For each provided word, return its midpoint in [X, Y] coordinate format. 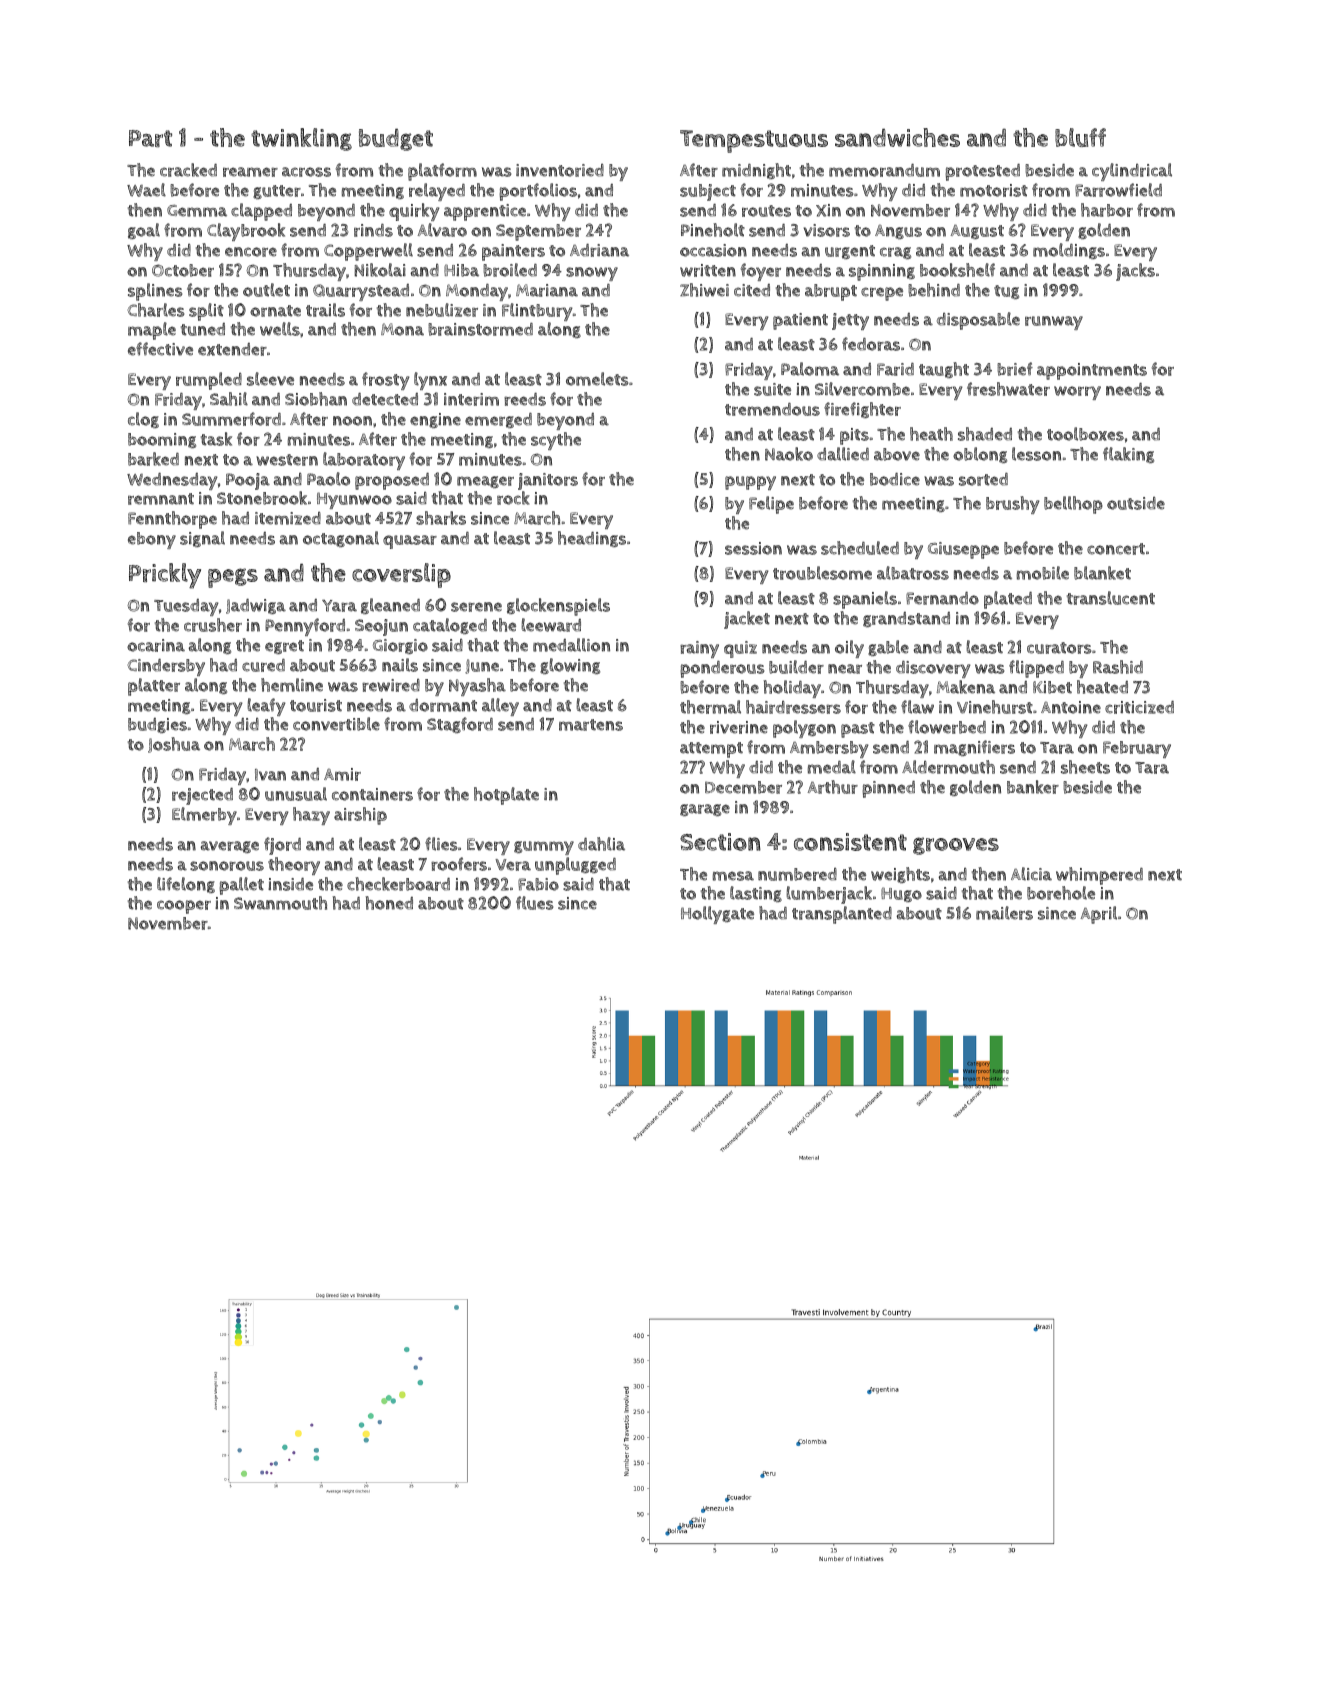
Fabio [538, 884]
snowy [592, 274]
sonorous [227, 866]
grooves [956, 846]
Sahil [229, 399]
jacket [747, 620]
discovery [933, 669]
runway [1054, 323]
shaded [985, 434]
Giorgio [400, 646]
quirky [414, 212]
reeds [525, 399]
